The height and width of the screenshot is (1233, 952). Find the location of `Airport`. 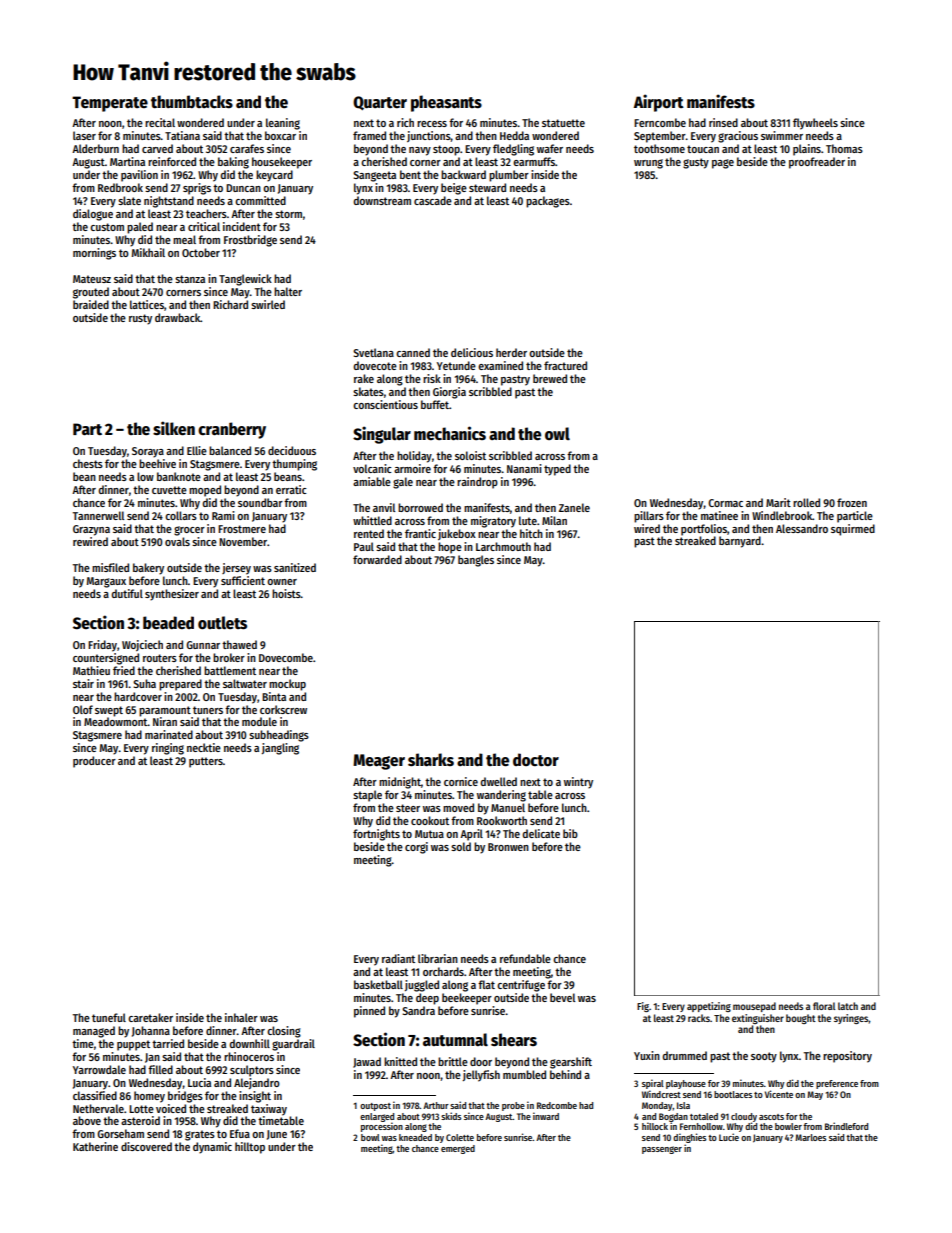

Airport is located at coordinates (659, 103).
